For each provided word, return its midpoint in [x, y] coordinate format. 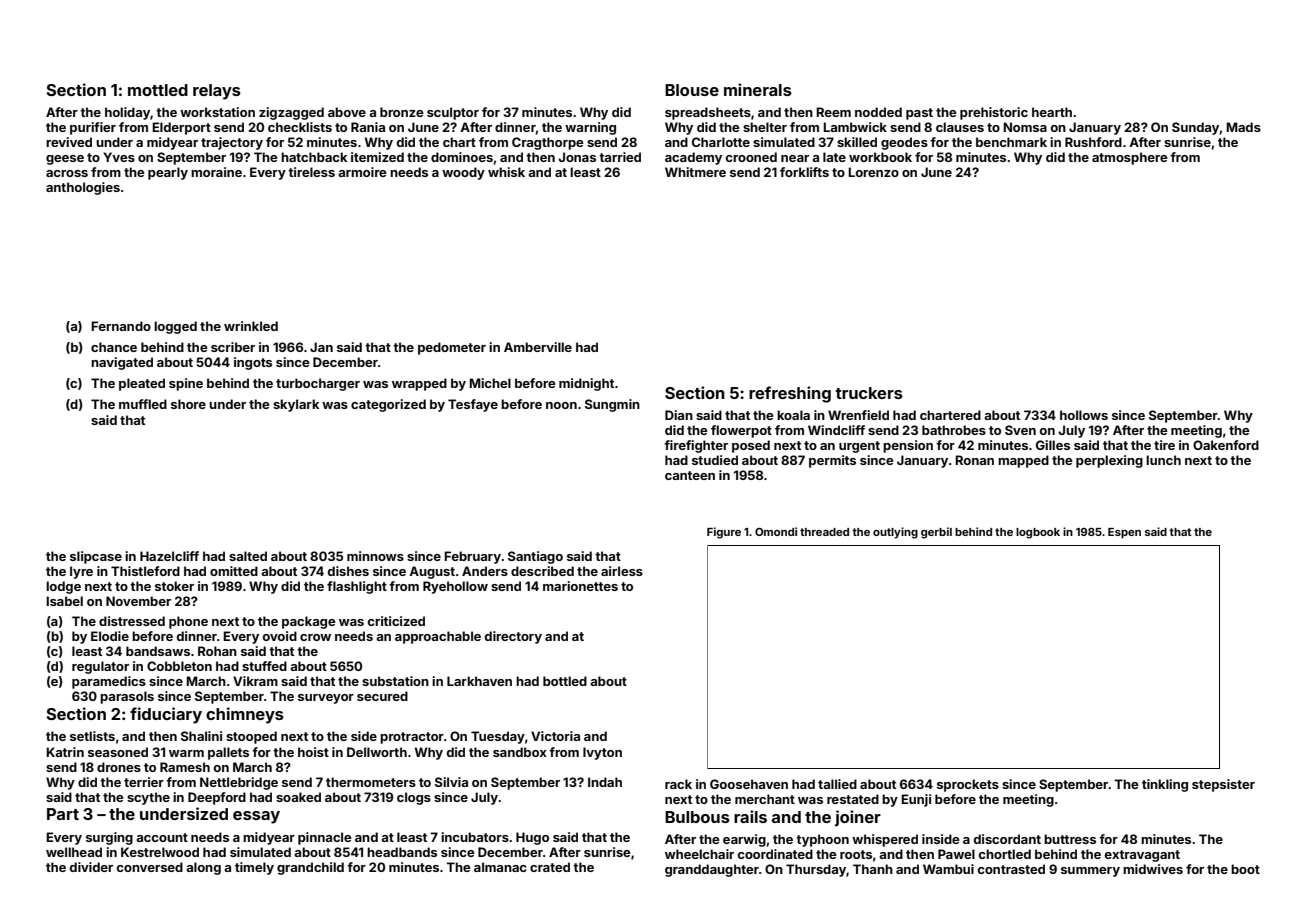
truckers [869, 393]
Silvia [451, 782]
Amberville [538, 347]
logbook [1038, 533]
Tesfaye [473, 405]
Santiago [535, 557]
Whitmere [695, 172]
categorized [388, 405]
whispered [885, 840]
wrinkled [251, 326]
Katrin [65, 752]
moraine [216, 172]
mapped [1023, 461]
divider [91, 867]
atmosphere [1130, 158]
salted [248, 556]
